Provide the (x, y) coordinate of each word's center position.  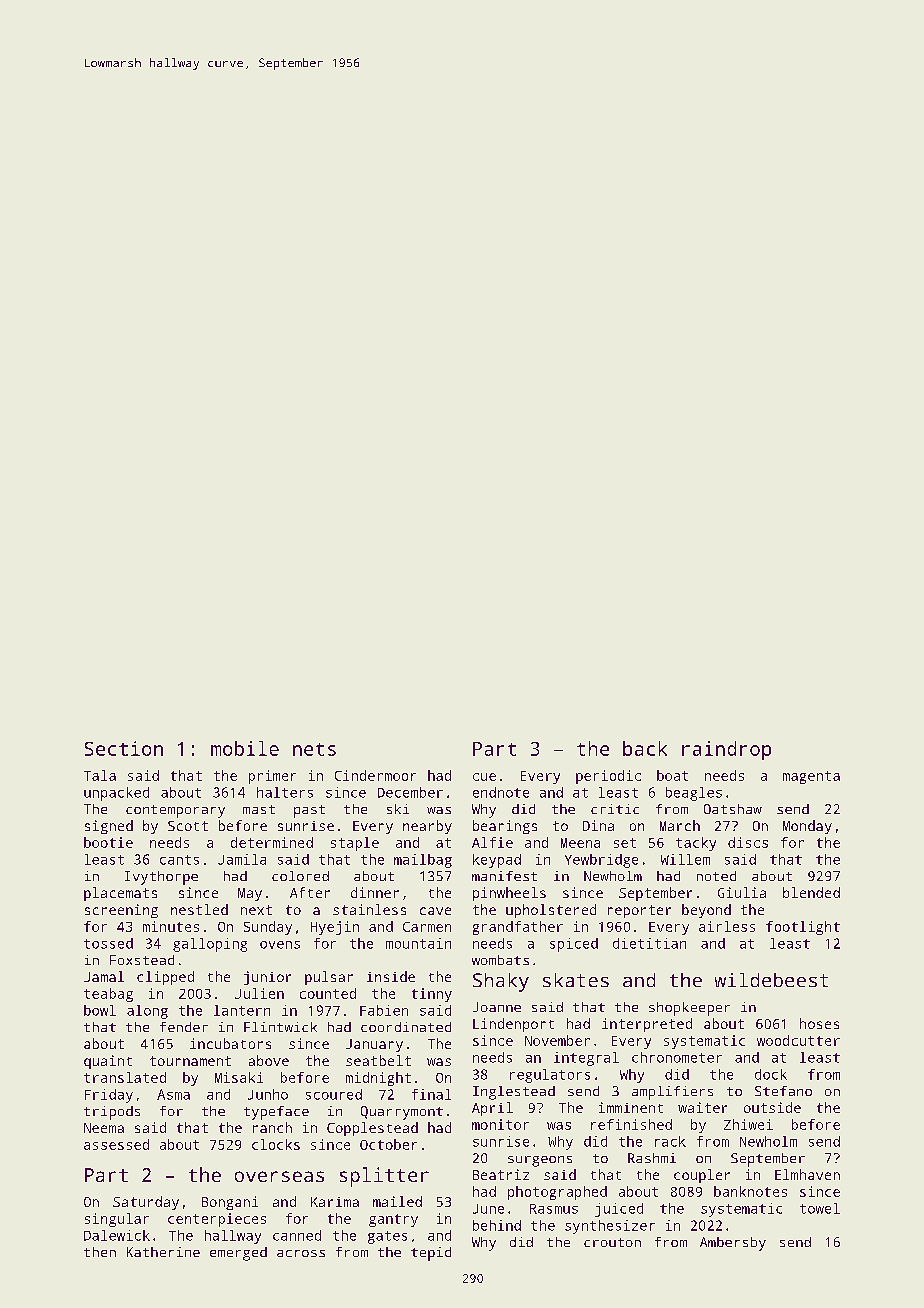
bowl (100, 1010)
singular (117, 1220)
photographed (557, 1193)
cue (484, 777)
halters (285, 792)
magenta (811, 777)
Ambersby (733, 1244)
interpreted (647, 1025)
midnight (378, 1079)
